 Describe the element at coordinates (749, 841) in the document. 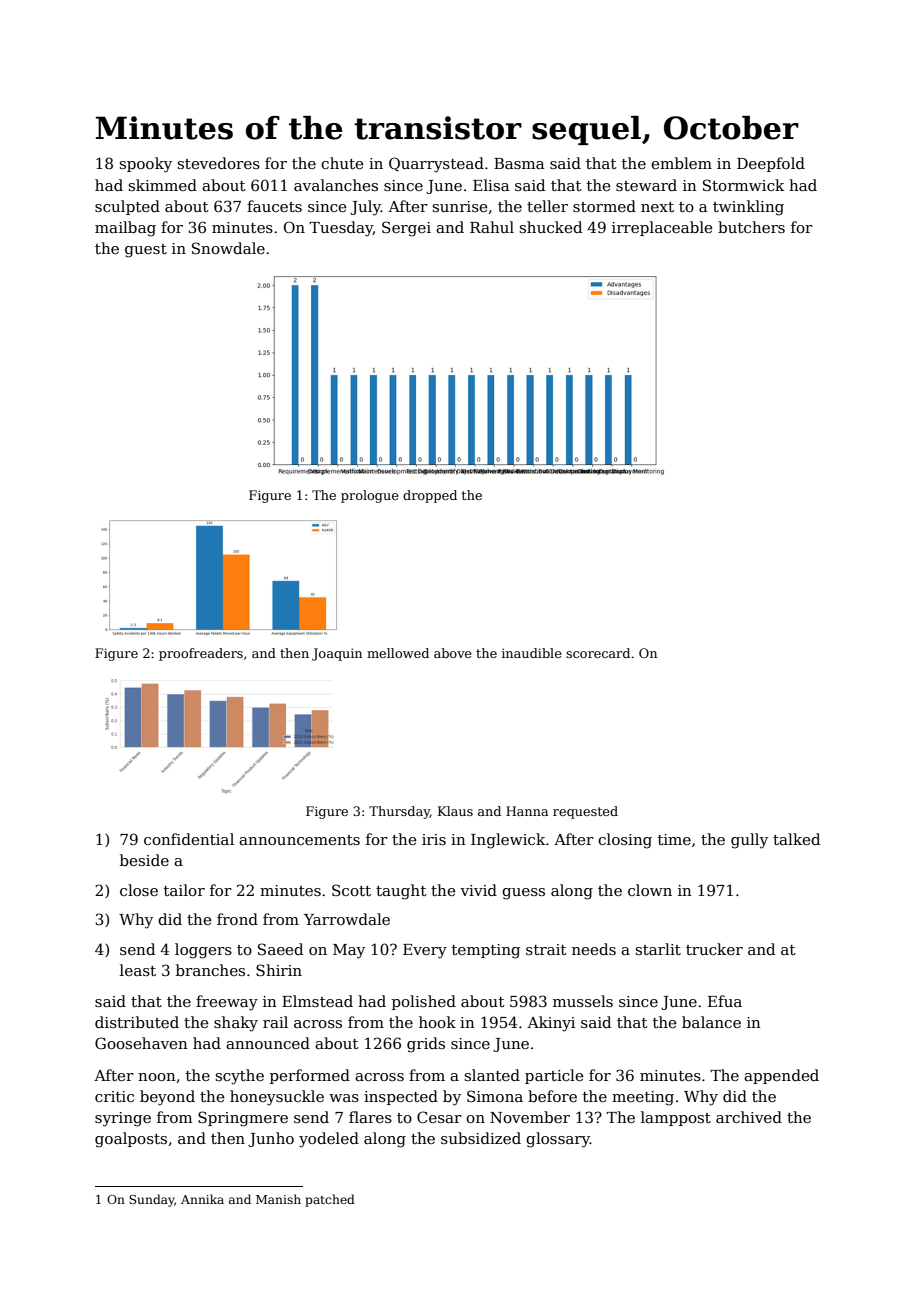

I see `gully` at that location.
